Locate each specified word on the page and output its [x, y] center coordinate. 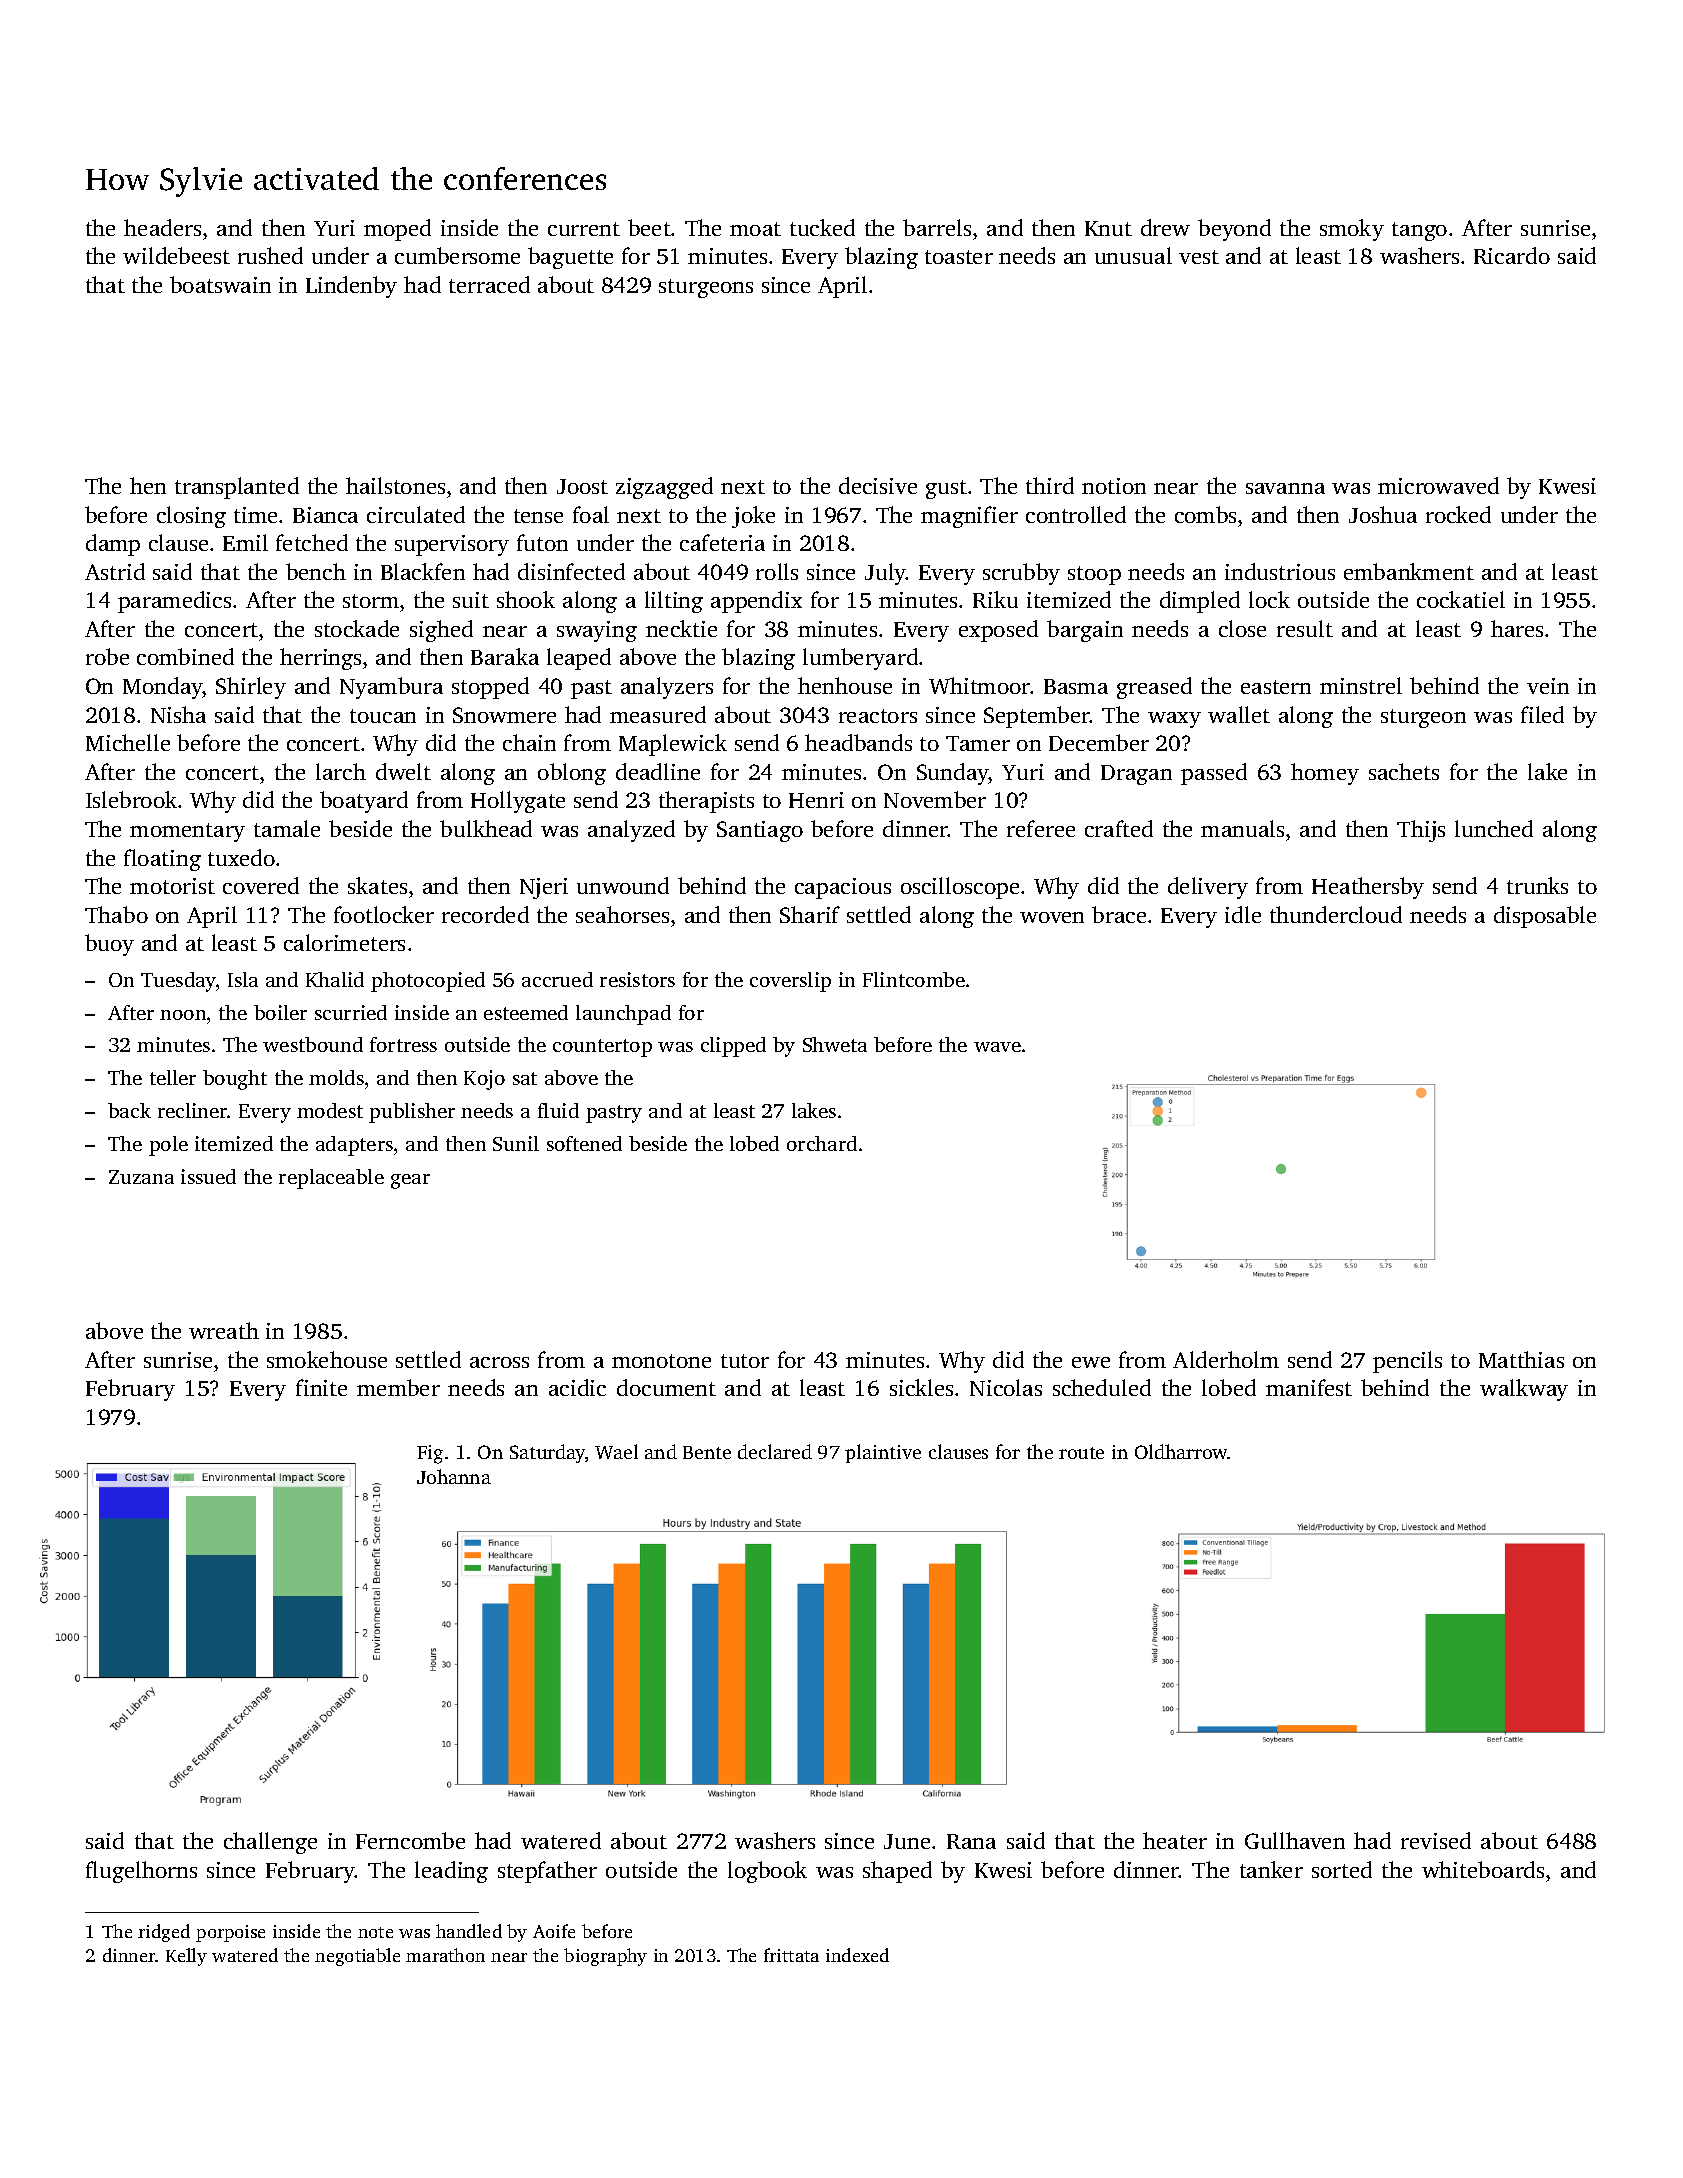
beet [649, 227]
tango [1419, 231]
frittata [791, 1955]
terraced [489, 284]
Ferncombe [410, 1840]
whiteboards [1483, 1869]
